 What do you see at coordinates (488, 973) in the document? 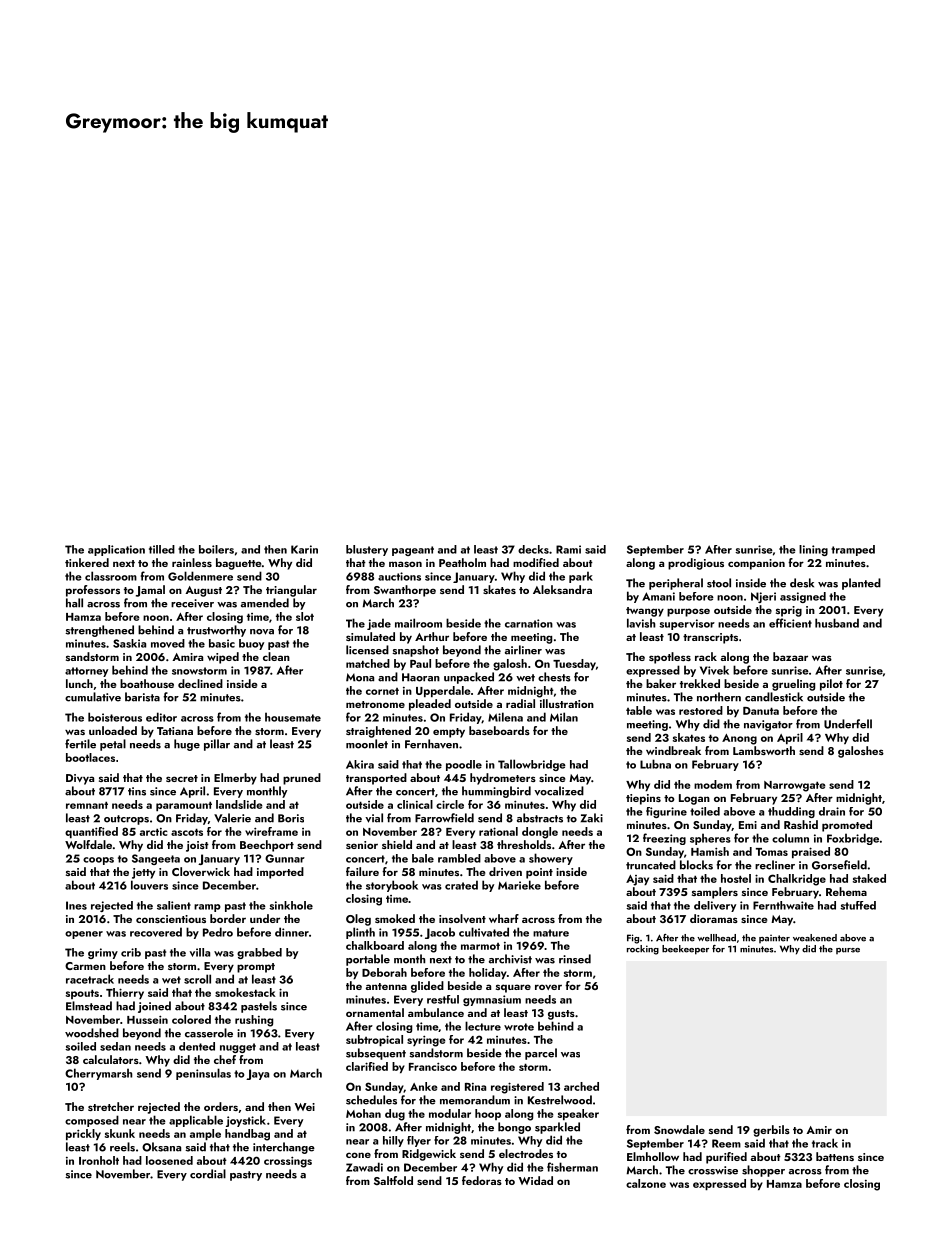
I see `holiday` at bounding box center [488, 973].
